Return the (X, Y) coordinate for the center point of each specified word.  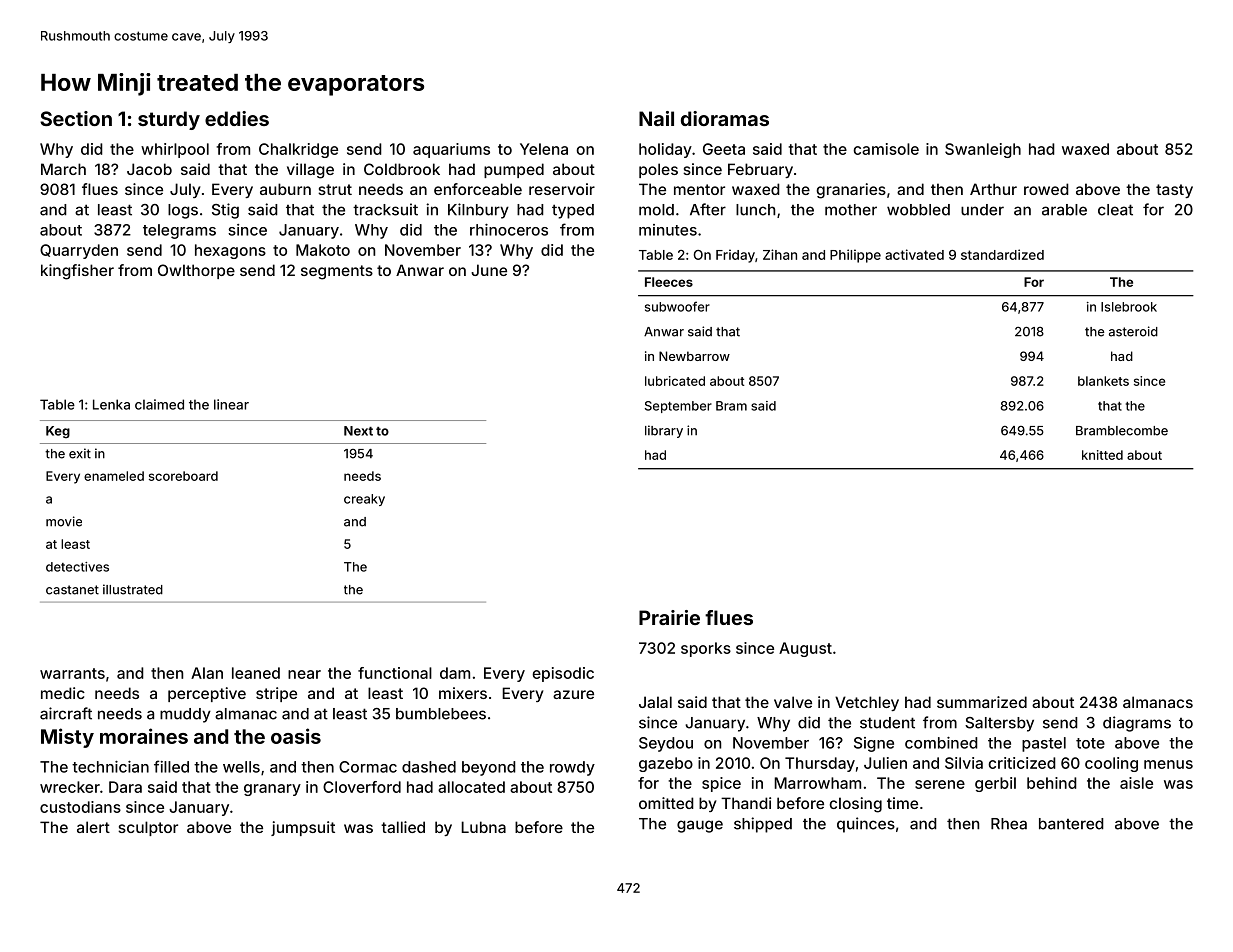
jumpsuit (303, 828)
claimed (159, 404)
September (678, 407)
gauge (700, 826)
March (63, 169)
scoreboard (183, 476)
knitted (1102, 455)
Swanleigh (983, 150)
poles (658, 170)
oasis (296, 736)
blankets (1103, 381)
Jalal (655, 702)
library (664, 431)
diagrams (1137, 724)
